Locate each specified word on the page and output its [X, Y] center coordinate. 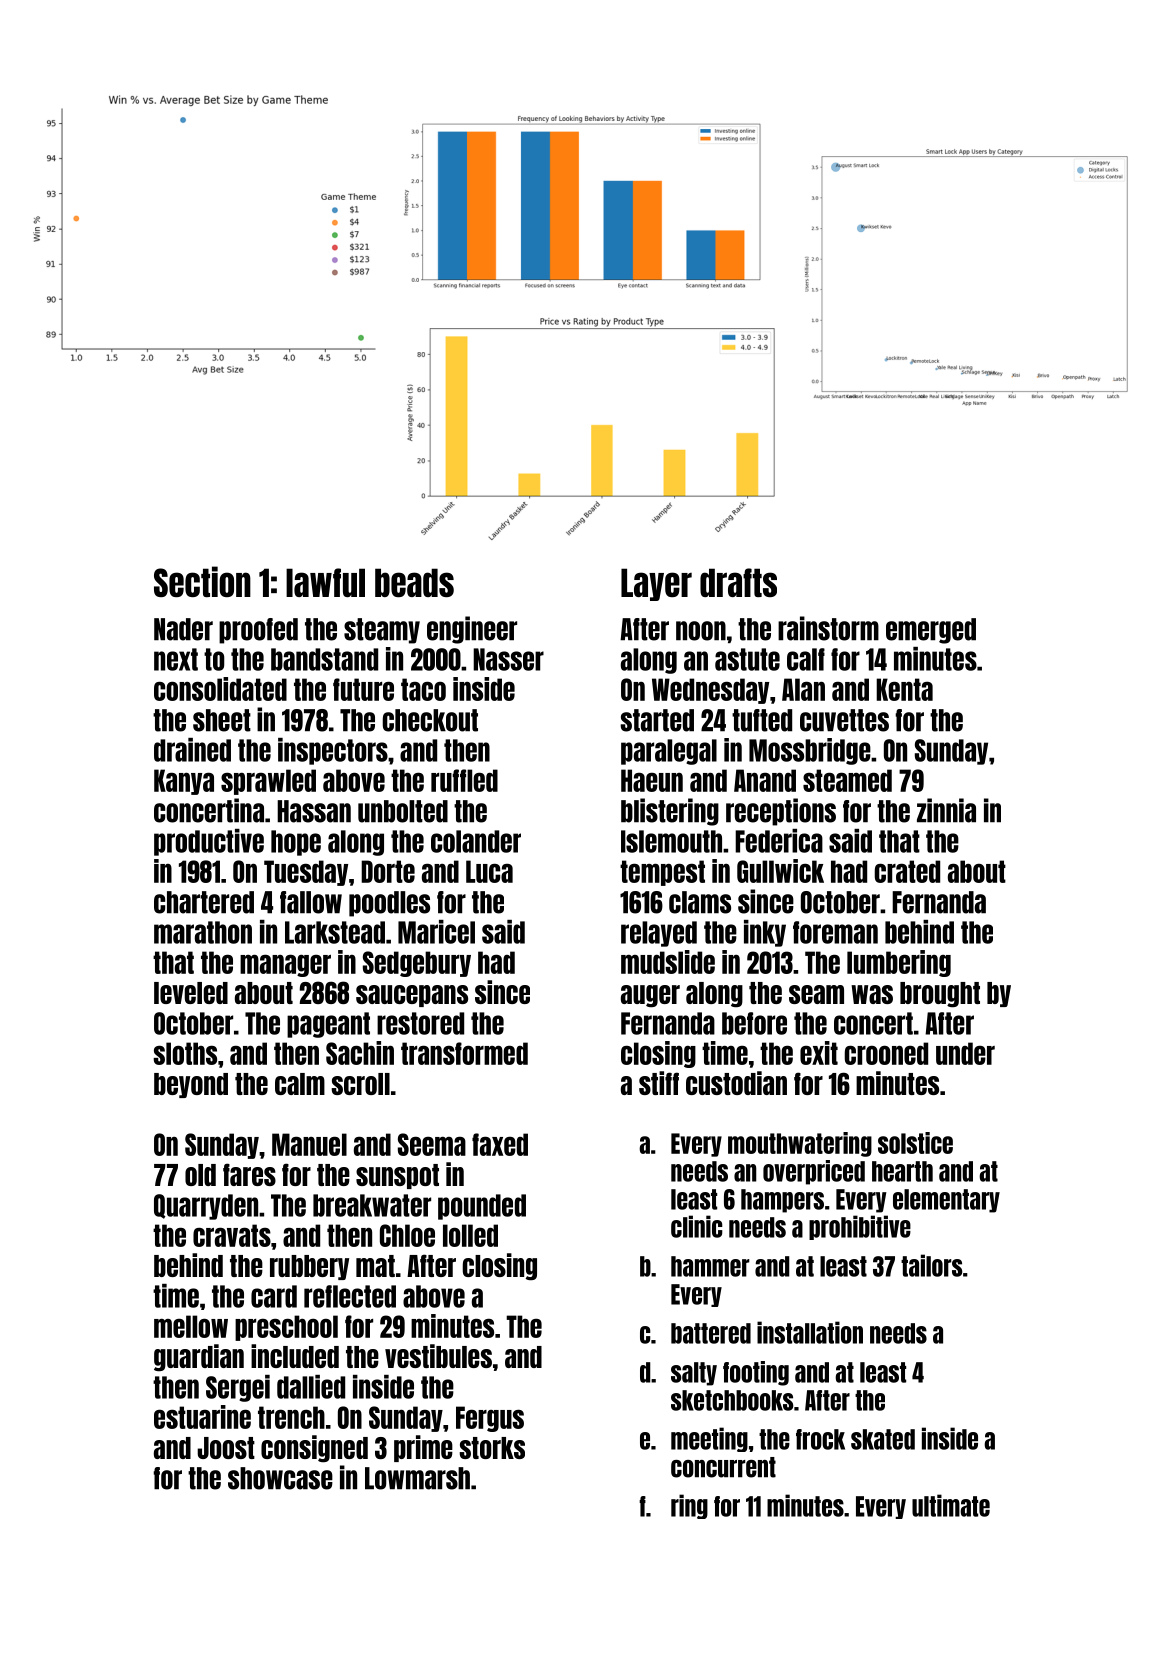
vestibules [438, 1356]
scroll [360, 1084]
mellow [191, 1326]
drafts [738, 582]
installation [810, 1332]
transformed [464, 1053]
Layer [656, 584]
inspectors [333, 751]
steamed [847, 780]
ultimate [951, 1505]
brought [940, 995]
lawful [325, 582]
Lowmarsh [417, 1478]
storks [492, 1448]
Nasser [508, 659]
